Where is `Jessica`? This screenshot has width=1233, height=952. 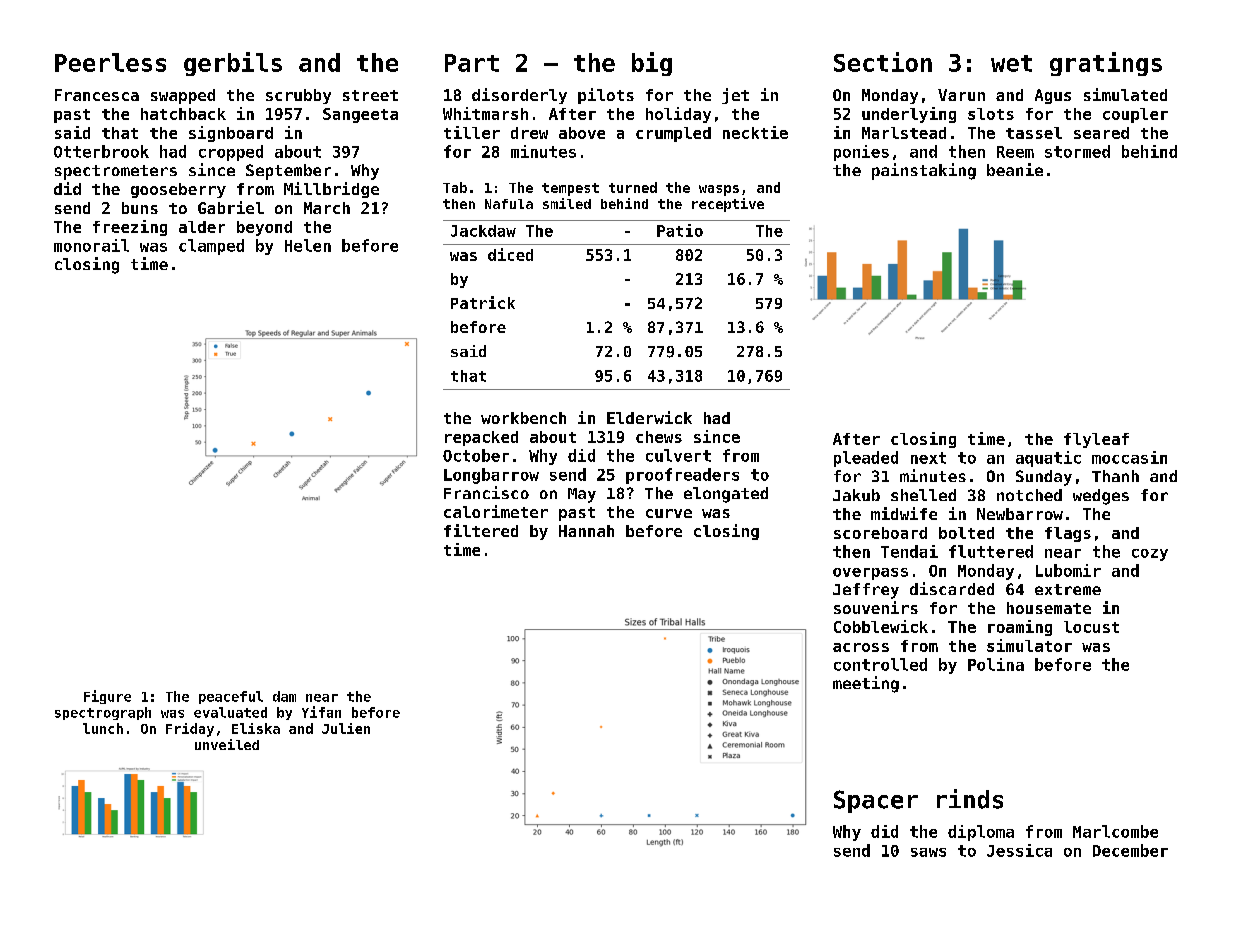 Jessica is located at coordinates (1019, 850).
